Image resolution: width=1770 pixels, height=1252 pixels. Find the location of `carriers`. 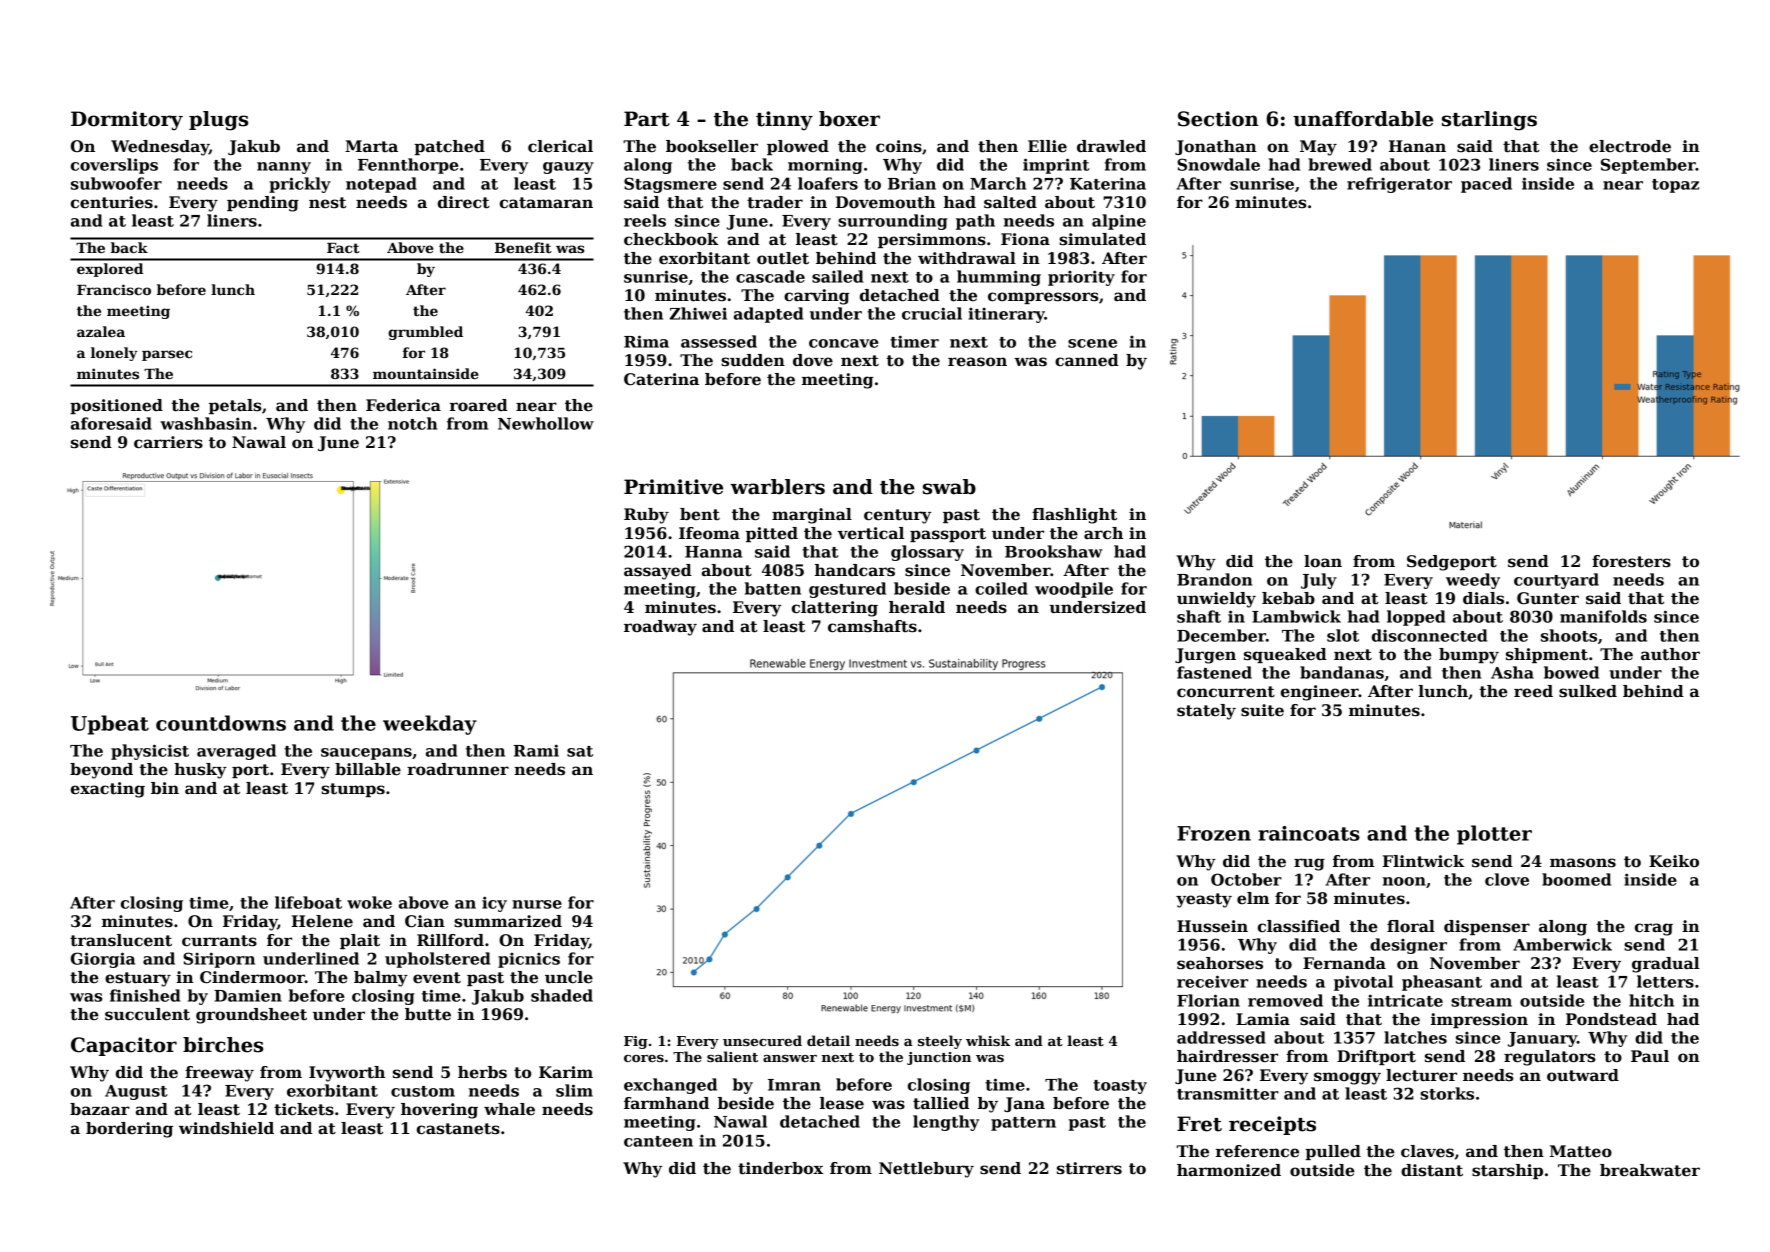

carriers is located at coordinates (168, 442).
